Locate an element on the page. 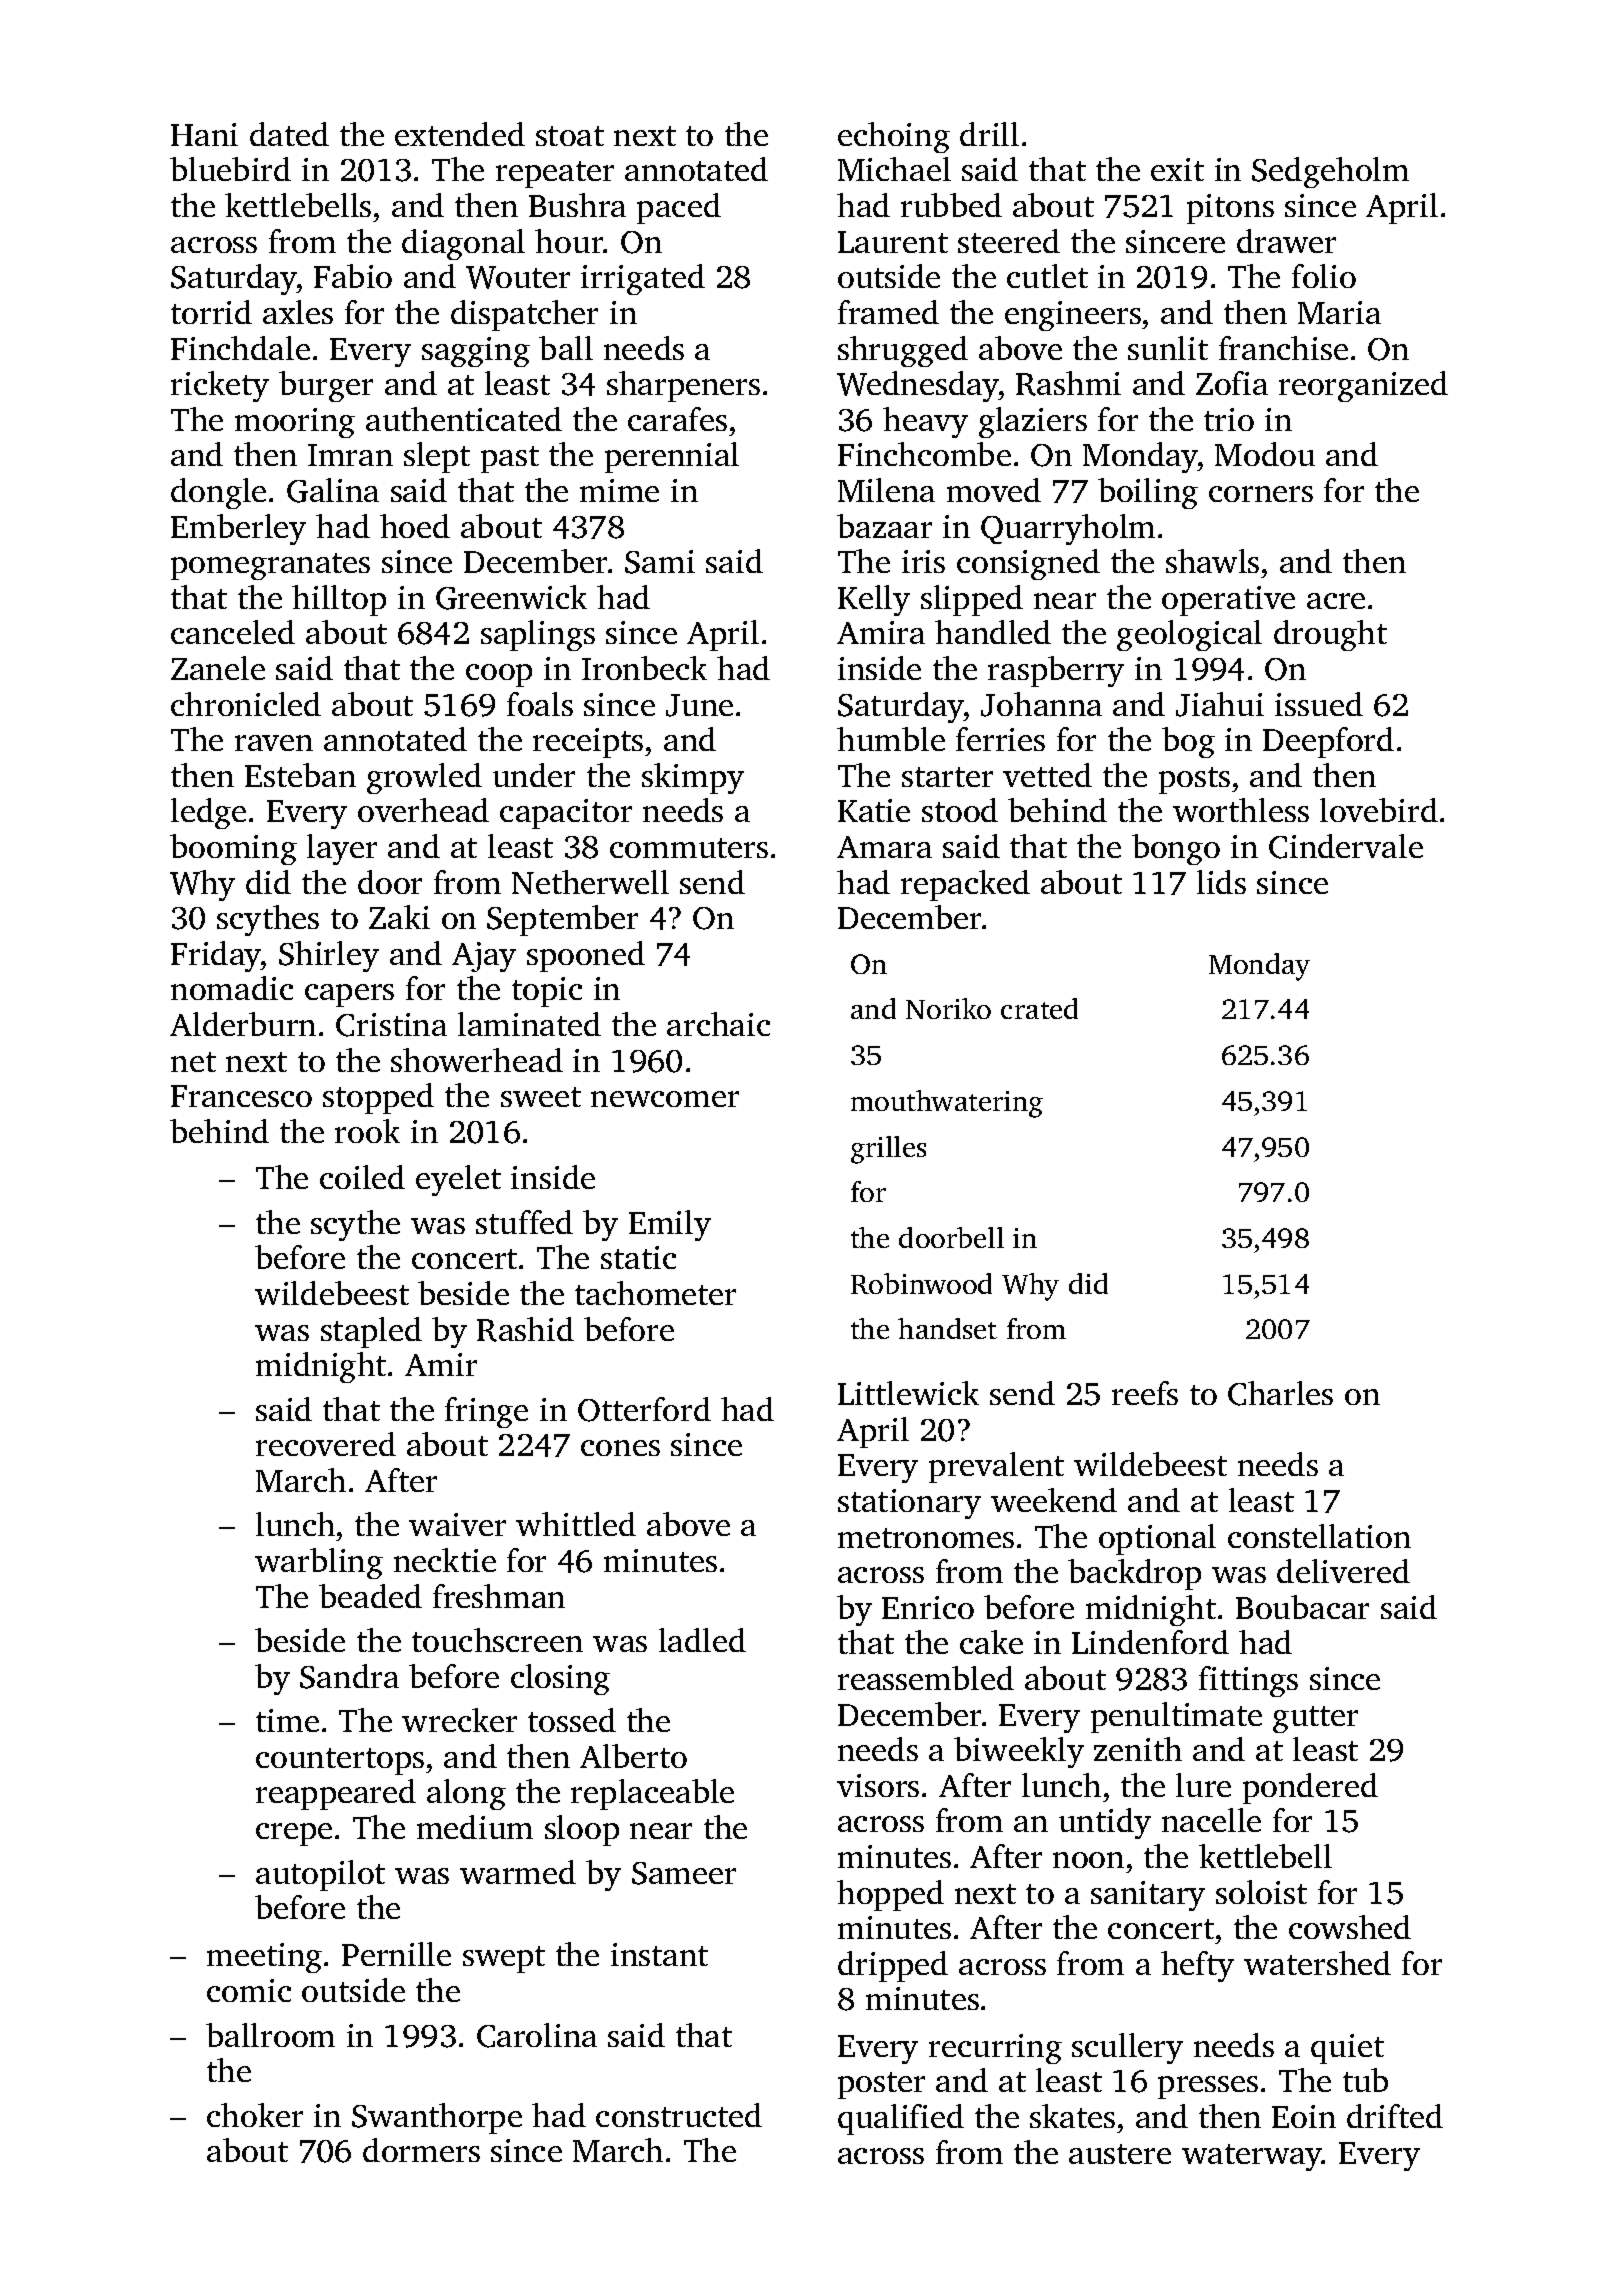  Kelly is located at coordinates (874, 600).
